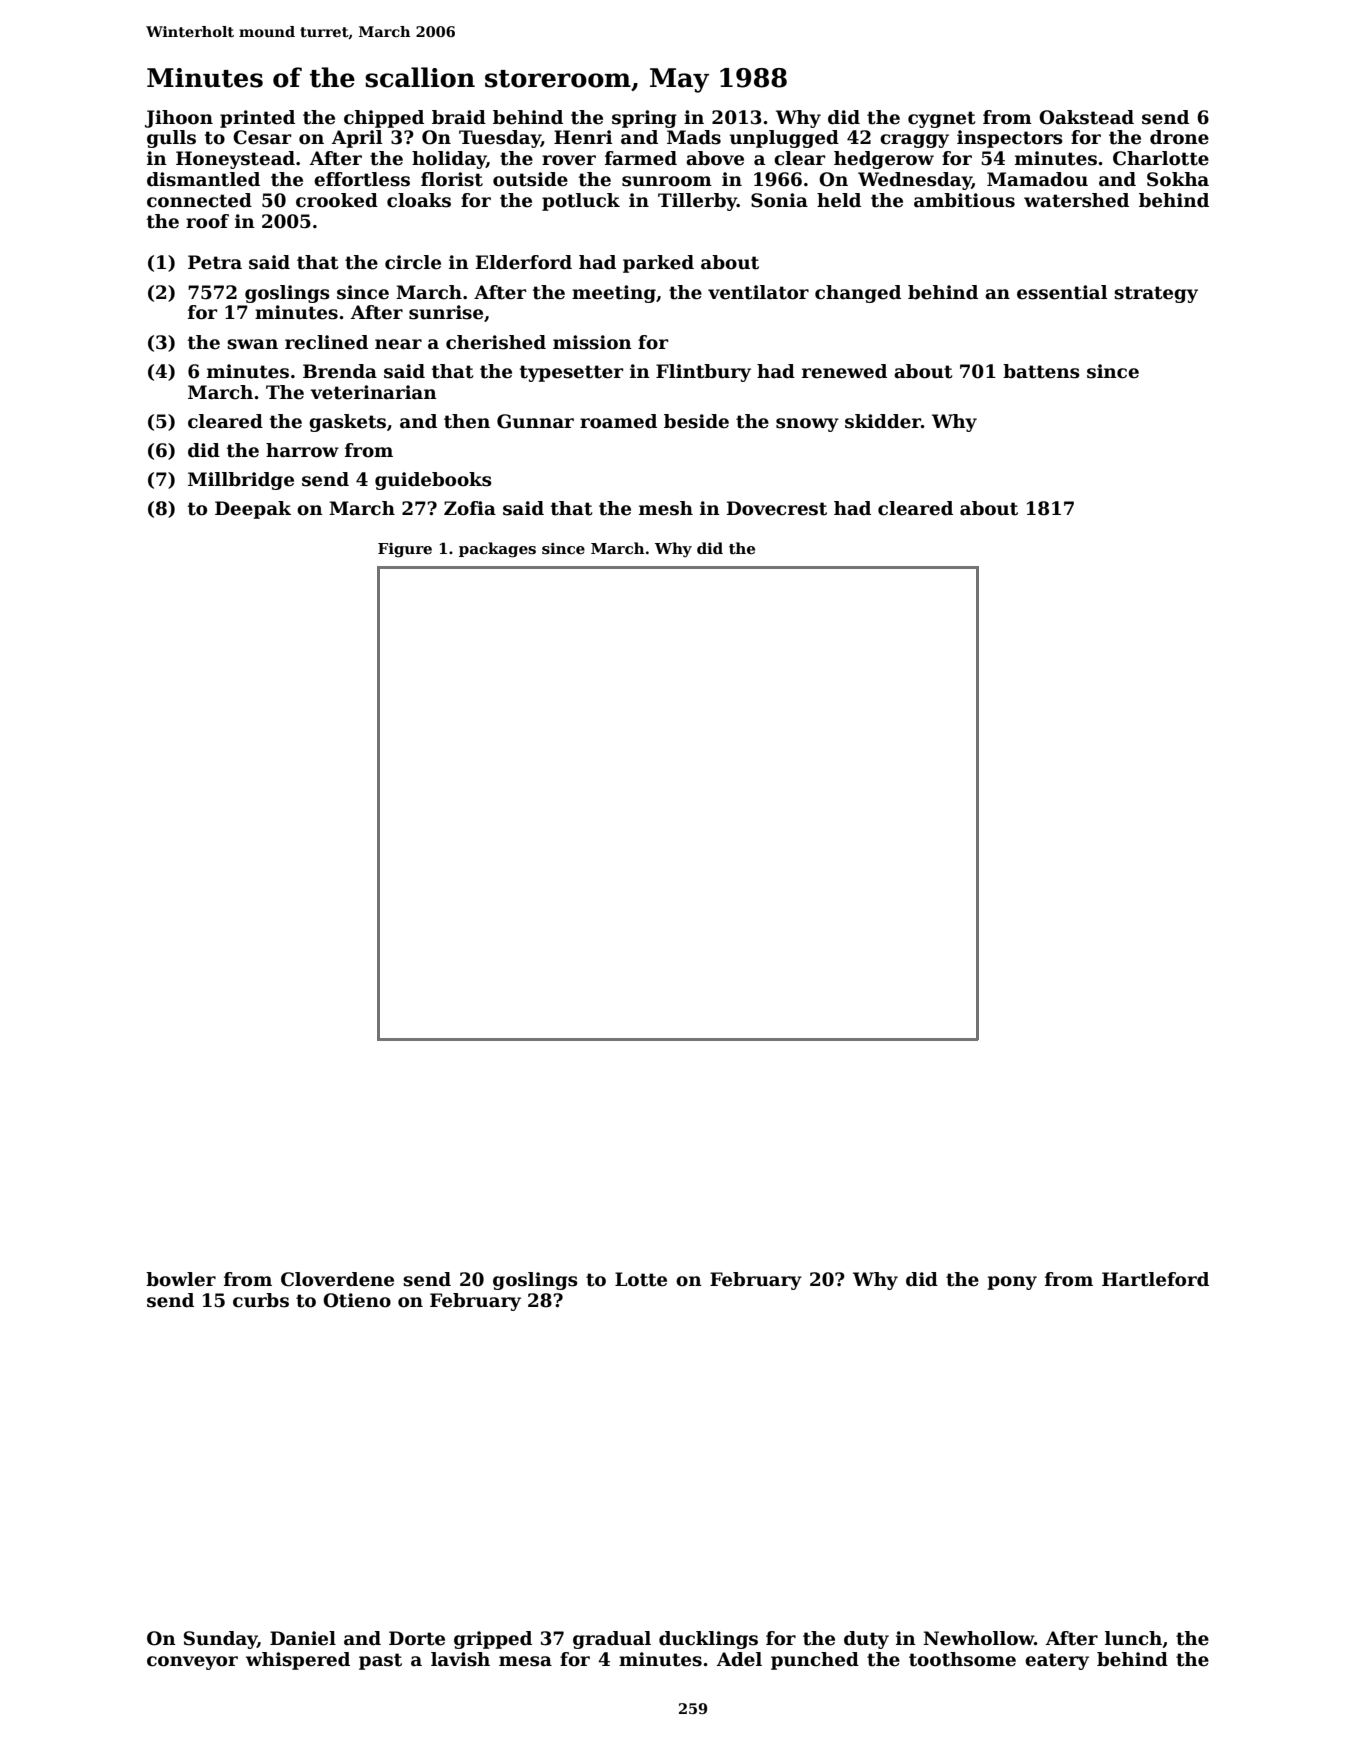 This image has width=1356, height=1754. What do you see at coordinates (362, 179) in the image?
I see `effortless` at bounding box center [362, 179].
